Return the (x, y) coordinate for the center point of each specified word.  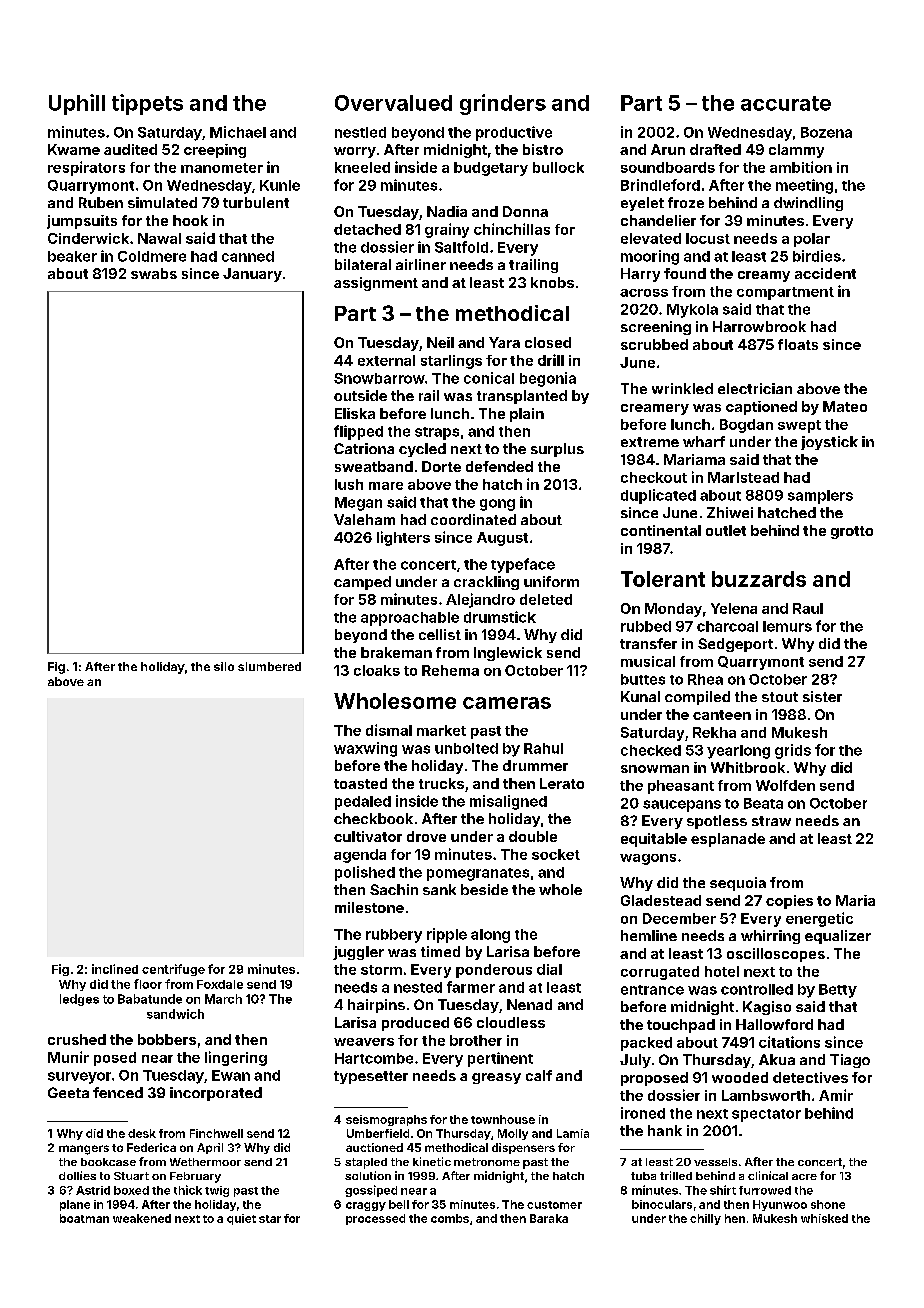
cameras (507, 703)
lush (349, 484)
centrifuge (173, 970)
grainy (447, 230)
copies (789, 902)
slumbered (269, 666)
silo (224, 666)
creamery (655, 409)
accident (825, 273)
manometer (222, 168)
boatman (84, 1218)
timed (440, 951)
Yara (504, 342)
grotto (852, 532)
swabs (154, 273)
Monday (673, 610)
